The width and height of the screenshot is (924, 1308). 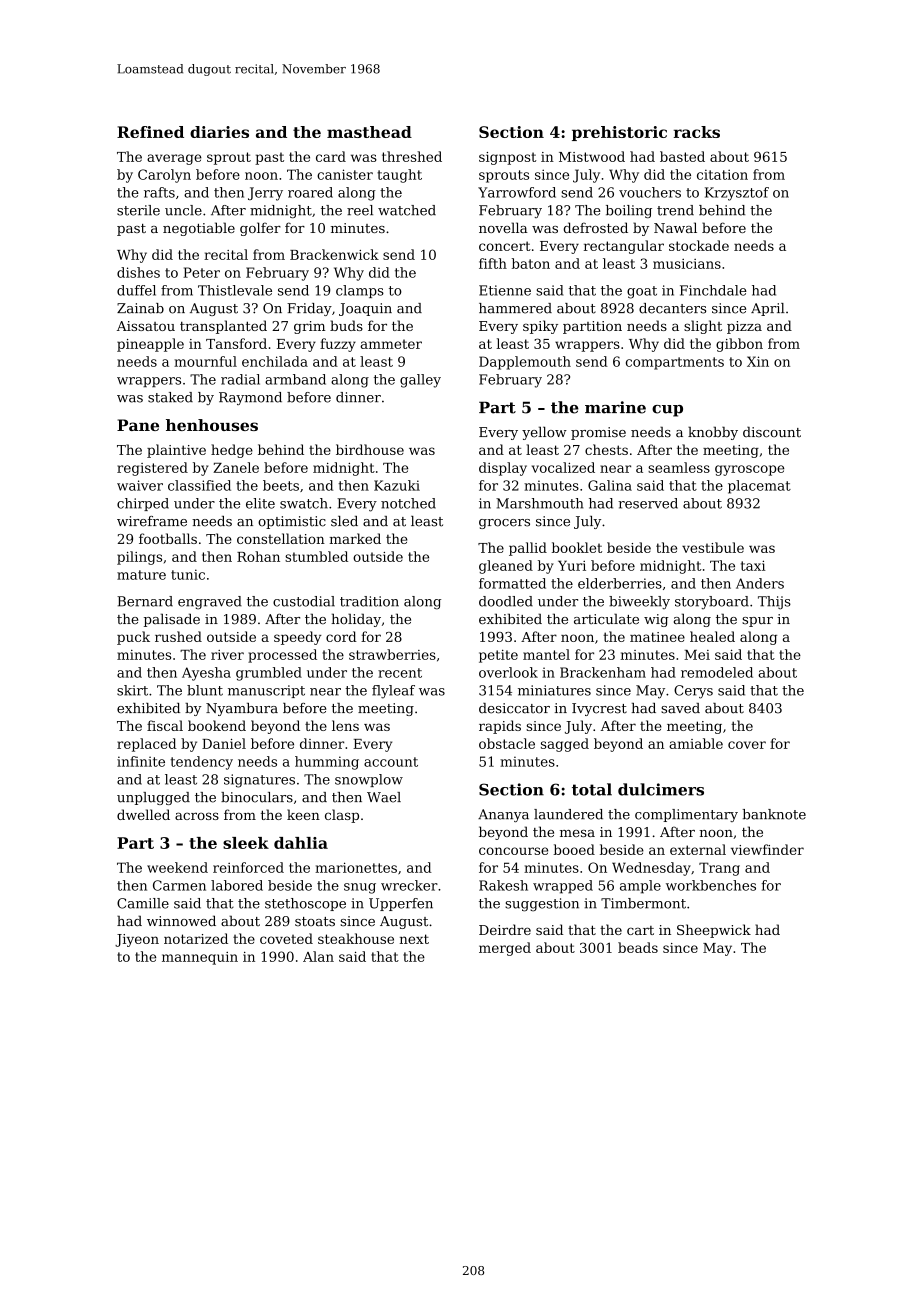 I want to click on prehistoric, so click(x=619, y=133).
